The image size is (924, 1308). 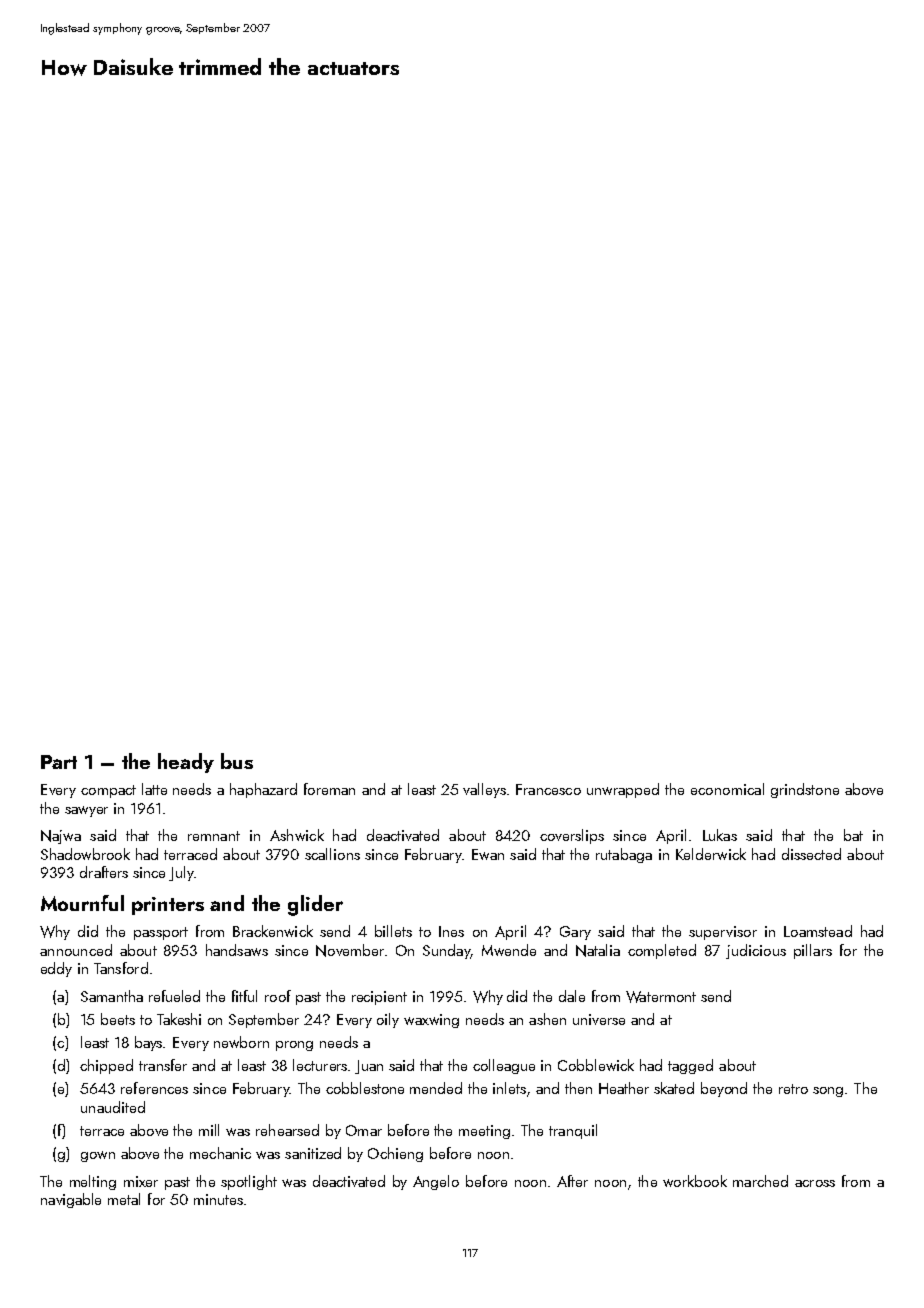 What do you see at coordinates (711, 854) in the page?
I see `Kelderwick` at bounding box center [711, 854].
